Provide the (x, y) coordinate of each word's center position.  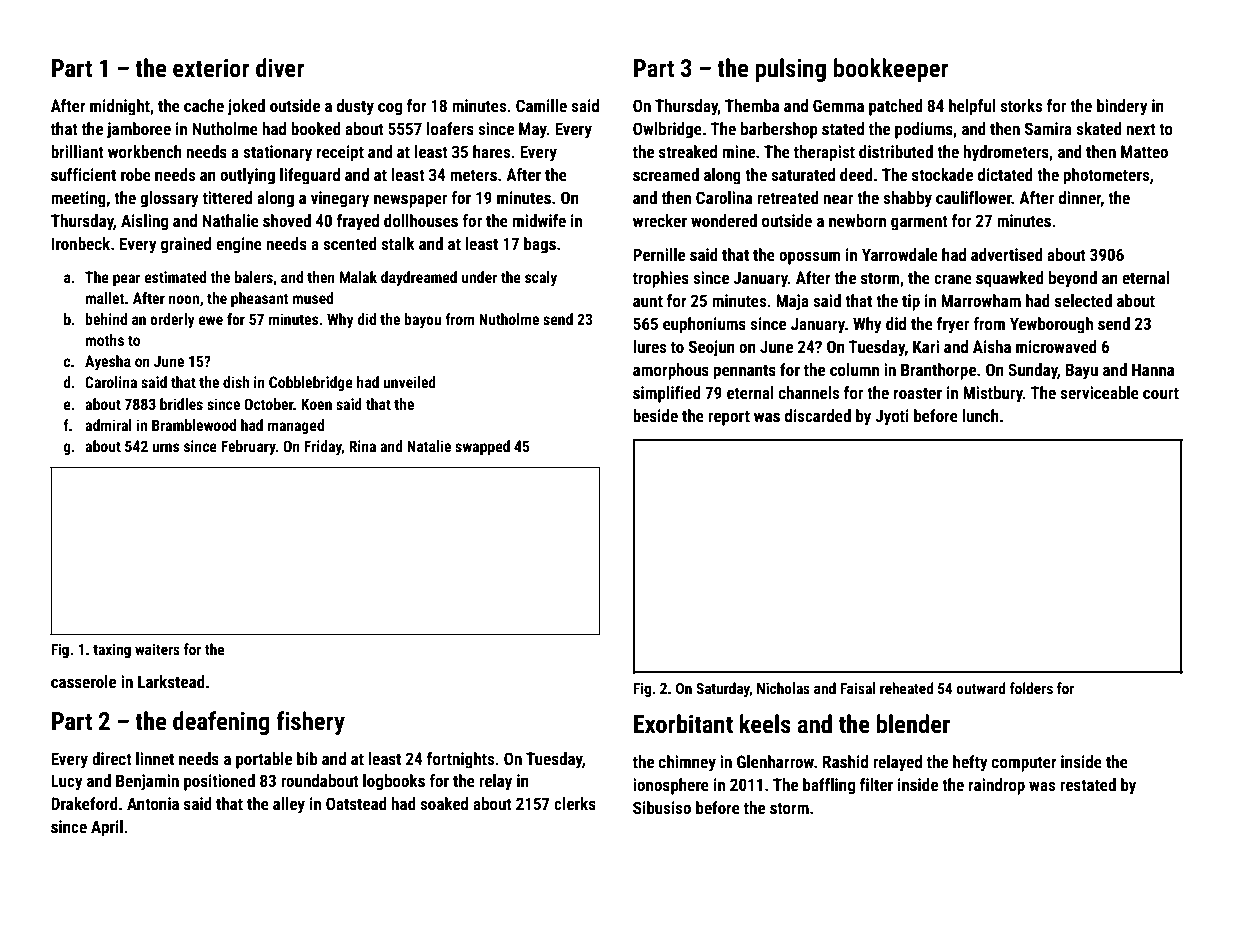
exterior (211, 68)
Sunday (1033, 371)
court (1161, 393)
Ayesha (108, 362)
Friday (323, 447)
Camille (541, 105)
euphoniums (704, 325)
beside (655, 415)
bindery (1122, 107)
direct (112, 758)
